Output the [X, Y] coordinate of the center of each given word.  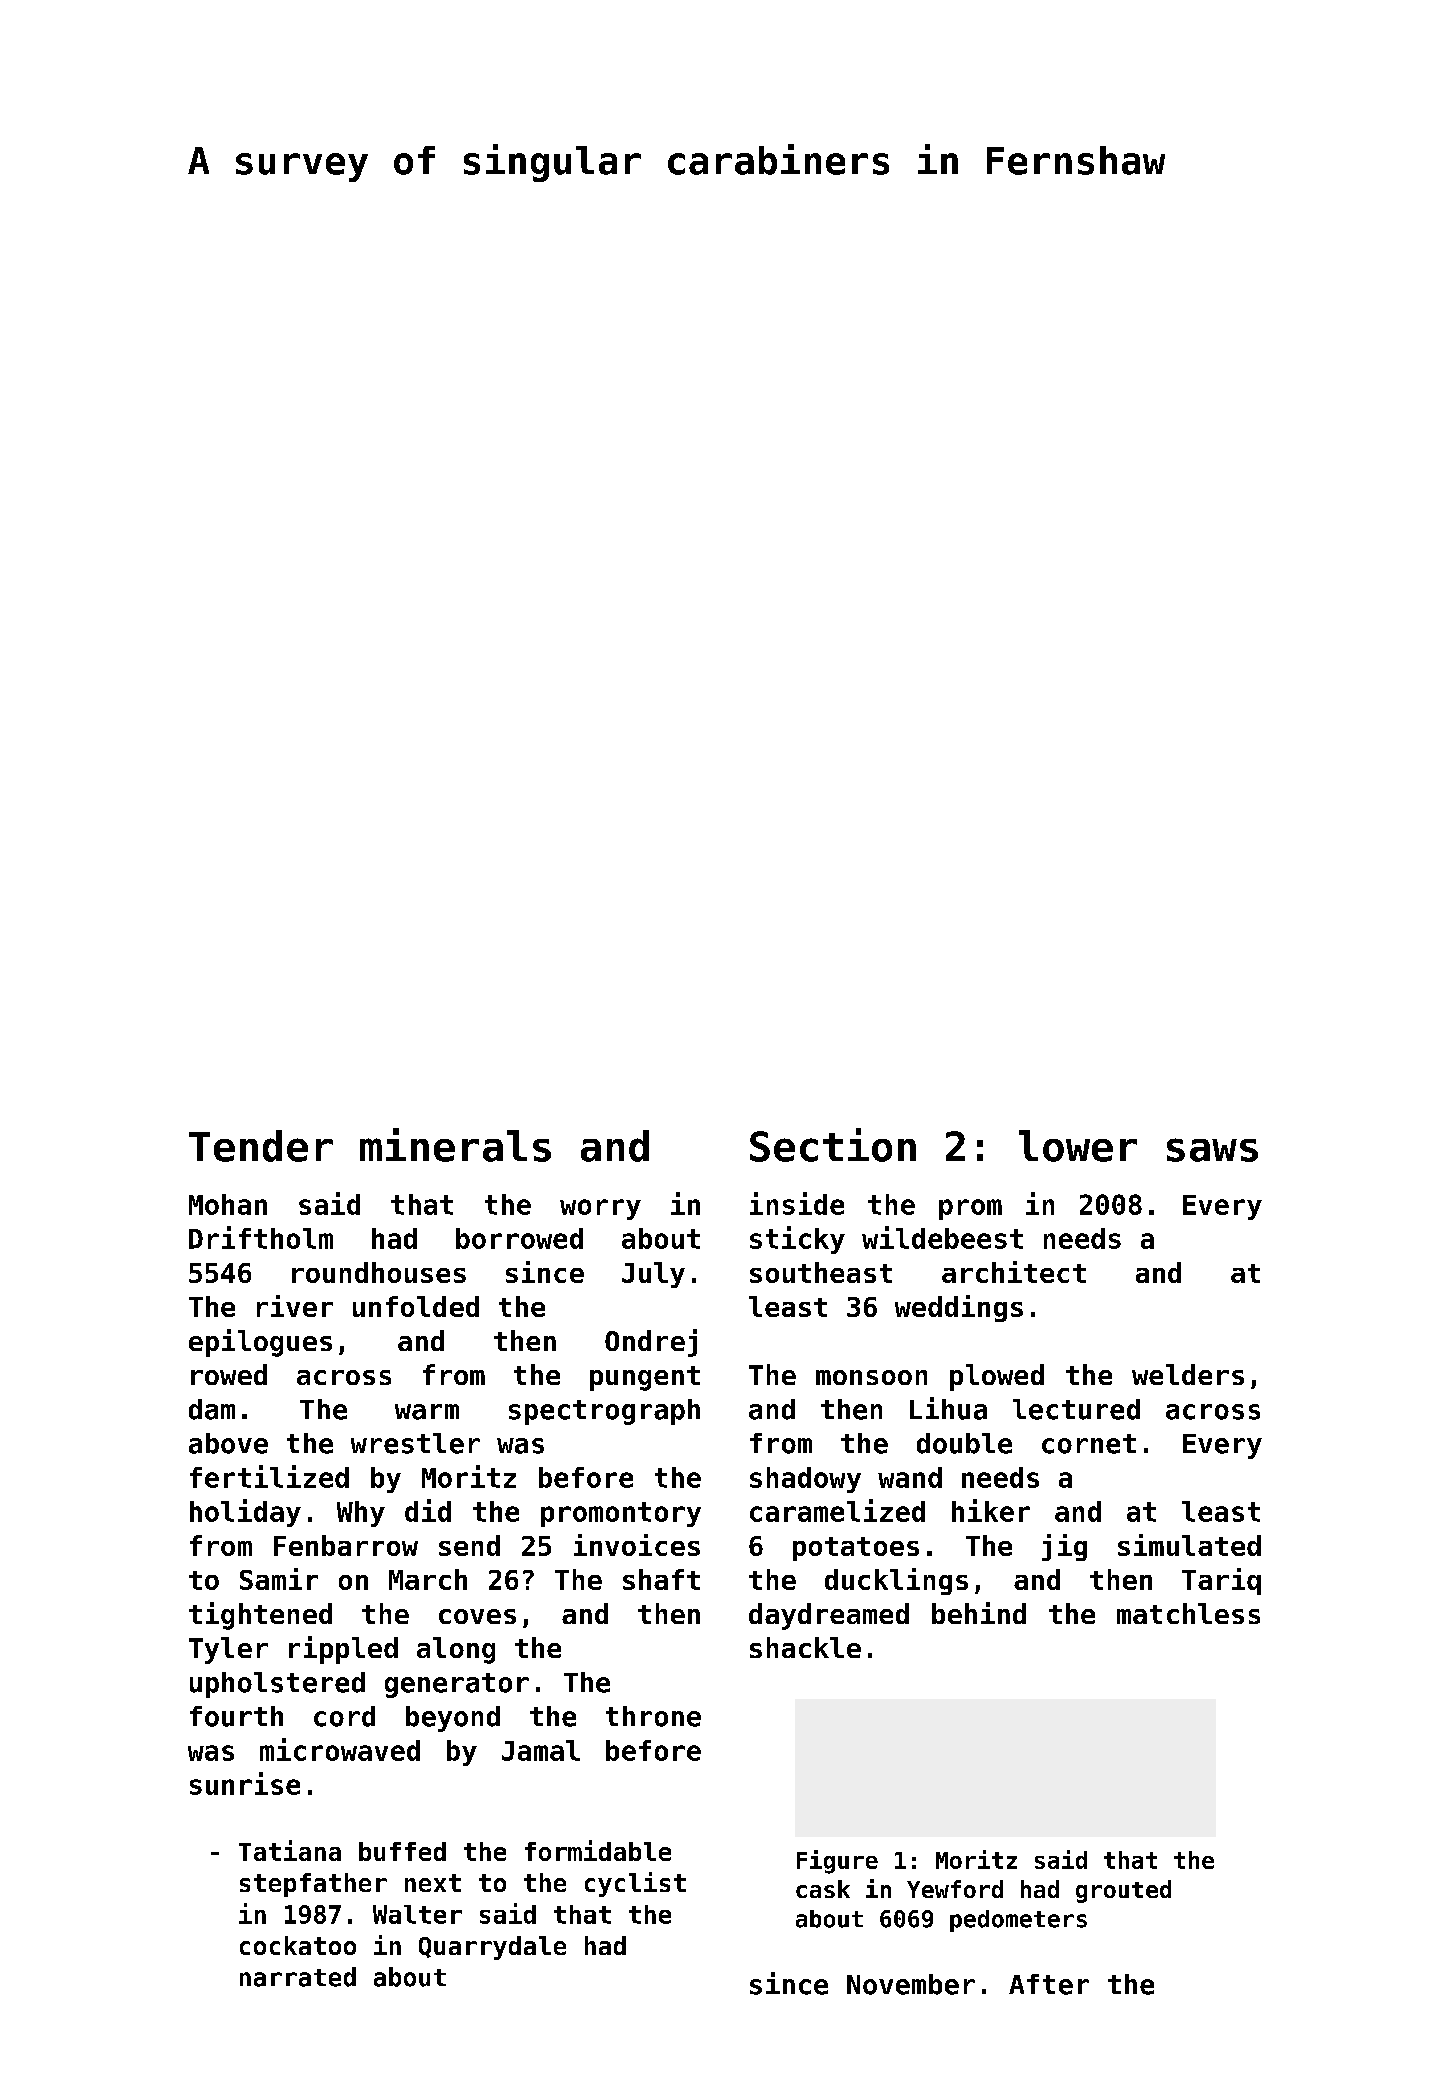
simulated [1189, 1545]
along [456, 1650]
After [1049, 1984]
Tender [261, 1146]
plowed [997, 1377]
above [228, 1443]
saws [1212, 1150]
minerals [455, 1145]
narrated [298, 1977]
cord [344, 1716]
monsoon [871, 1377]
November [911, 1984]
